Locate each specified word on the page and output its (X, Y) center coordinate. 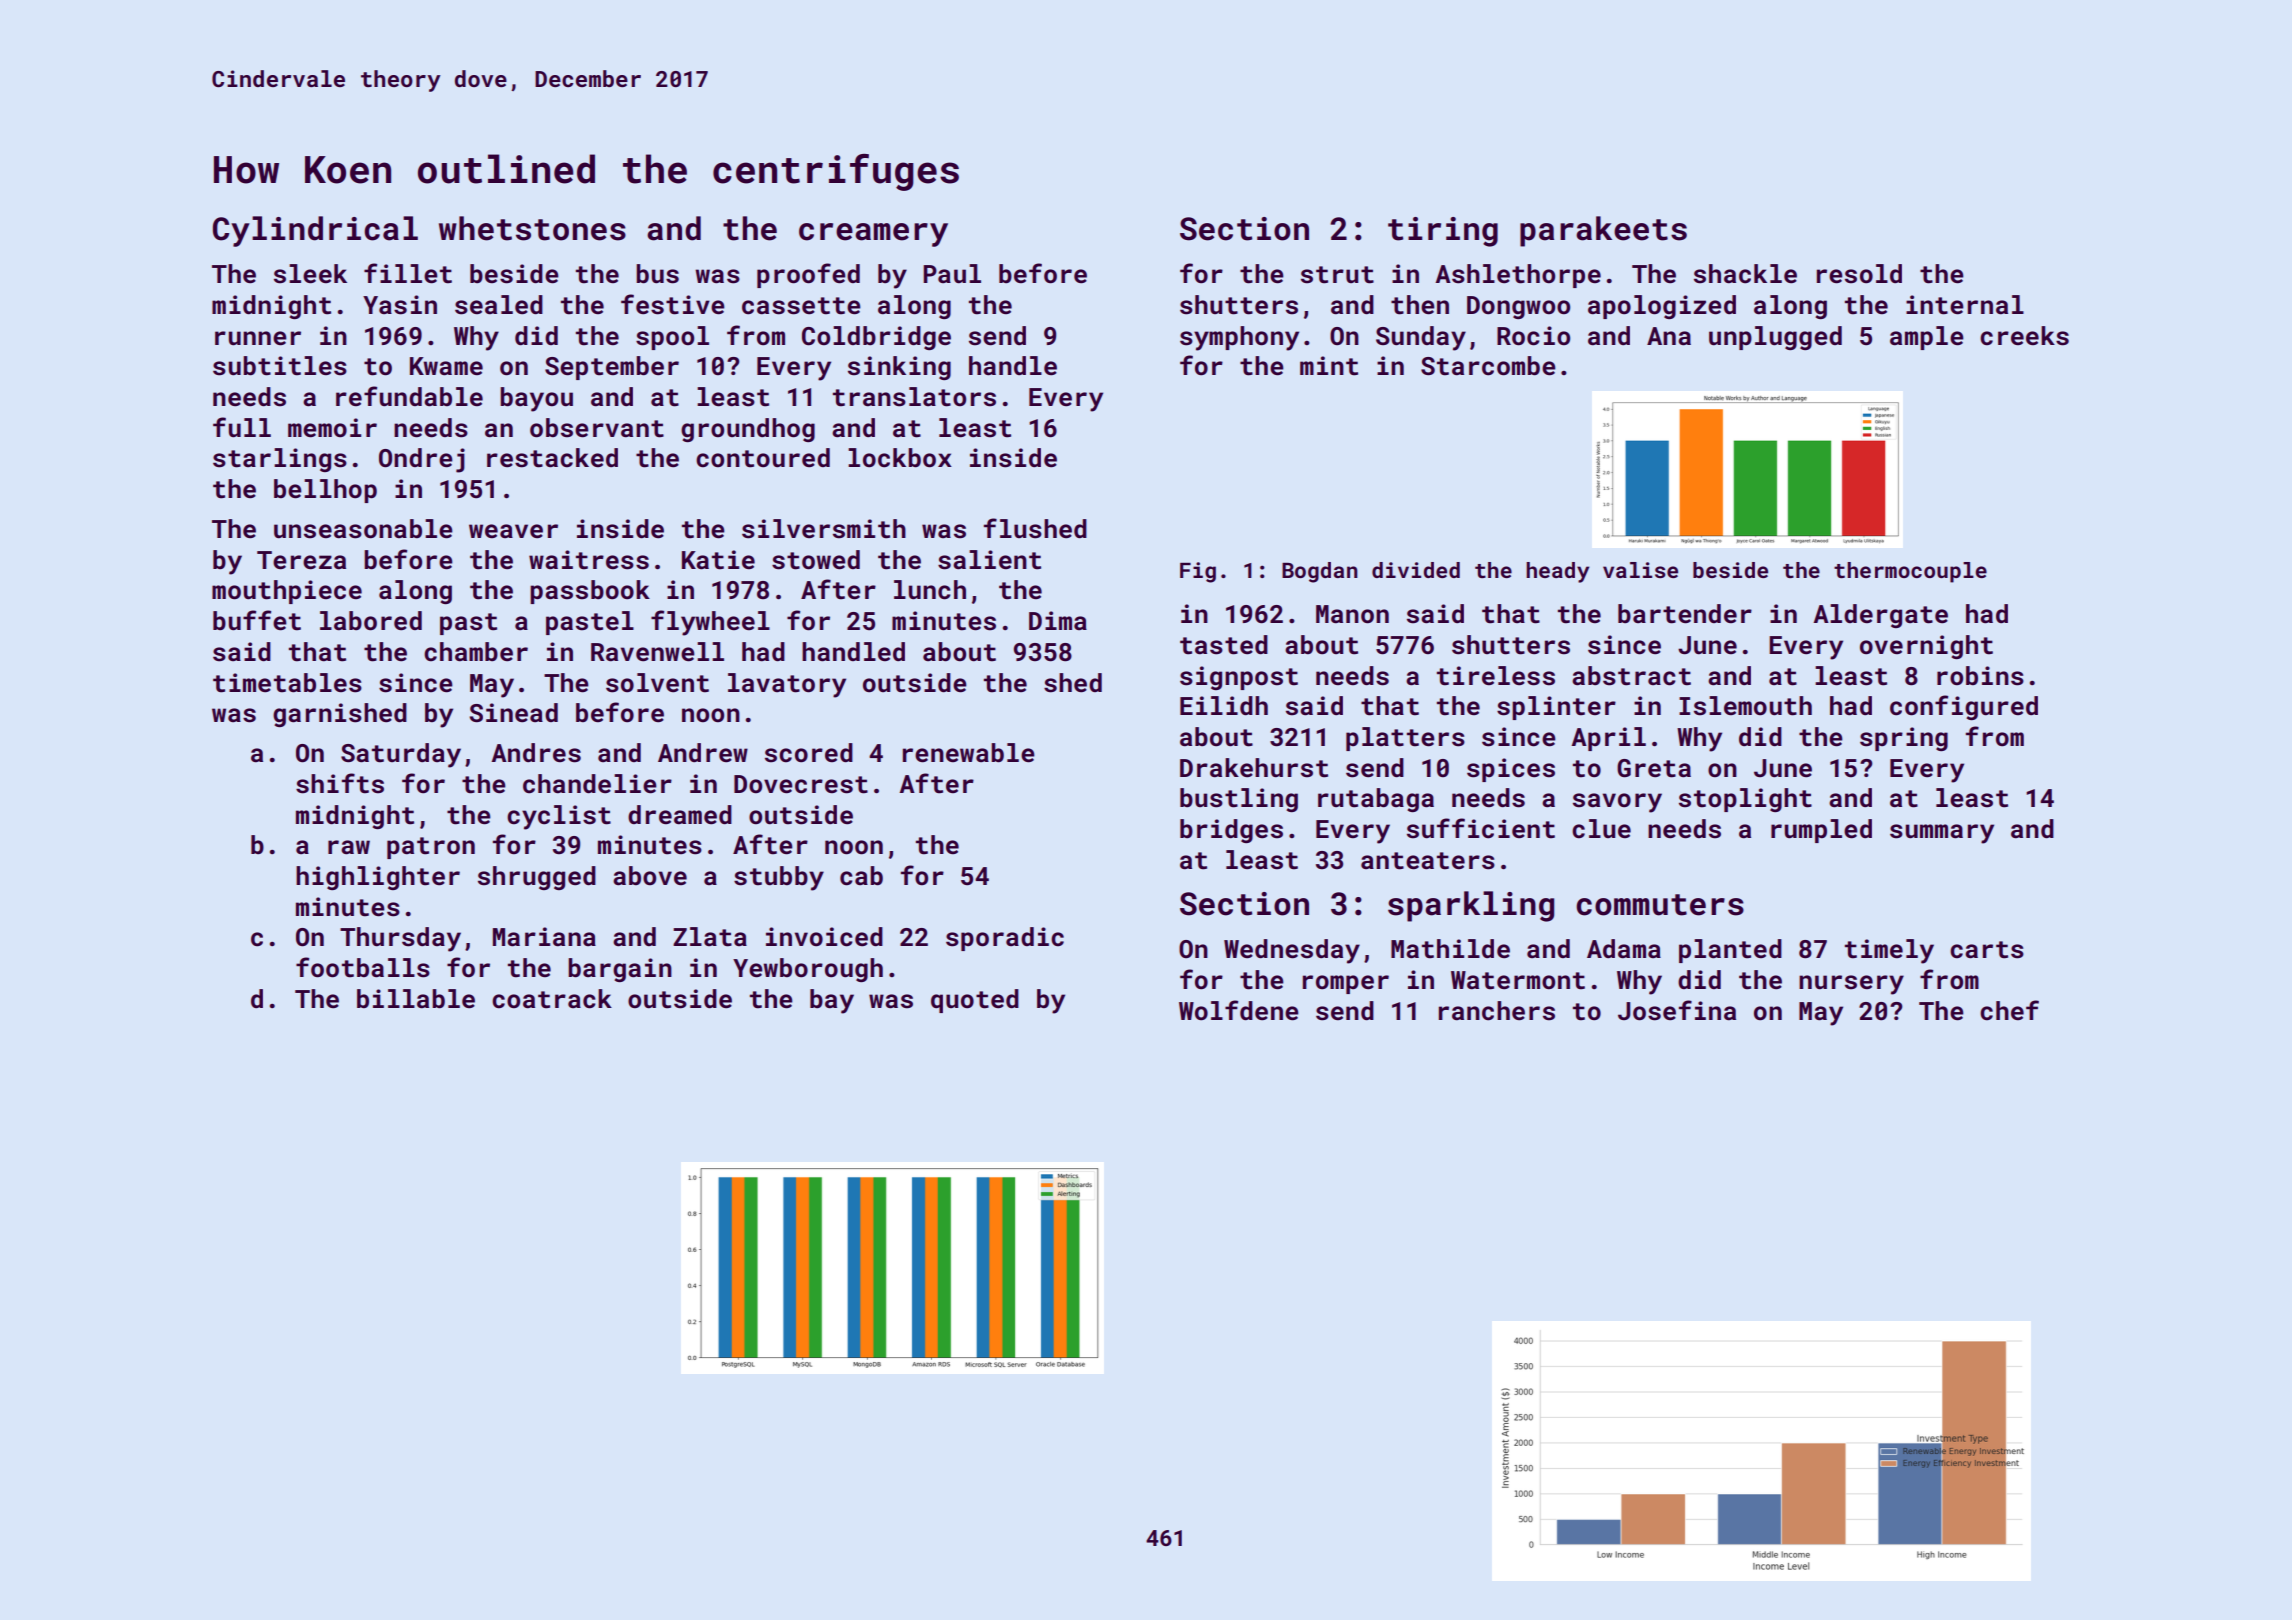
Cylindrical (315, 231)
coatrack (552, 999)
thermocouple (1910, 572)
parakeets (1603, 231)
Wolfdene (1239, 1010)
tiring (1443, 232)
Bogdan (1320, 572)
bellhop (325, 491)
